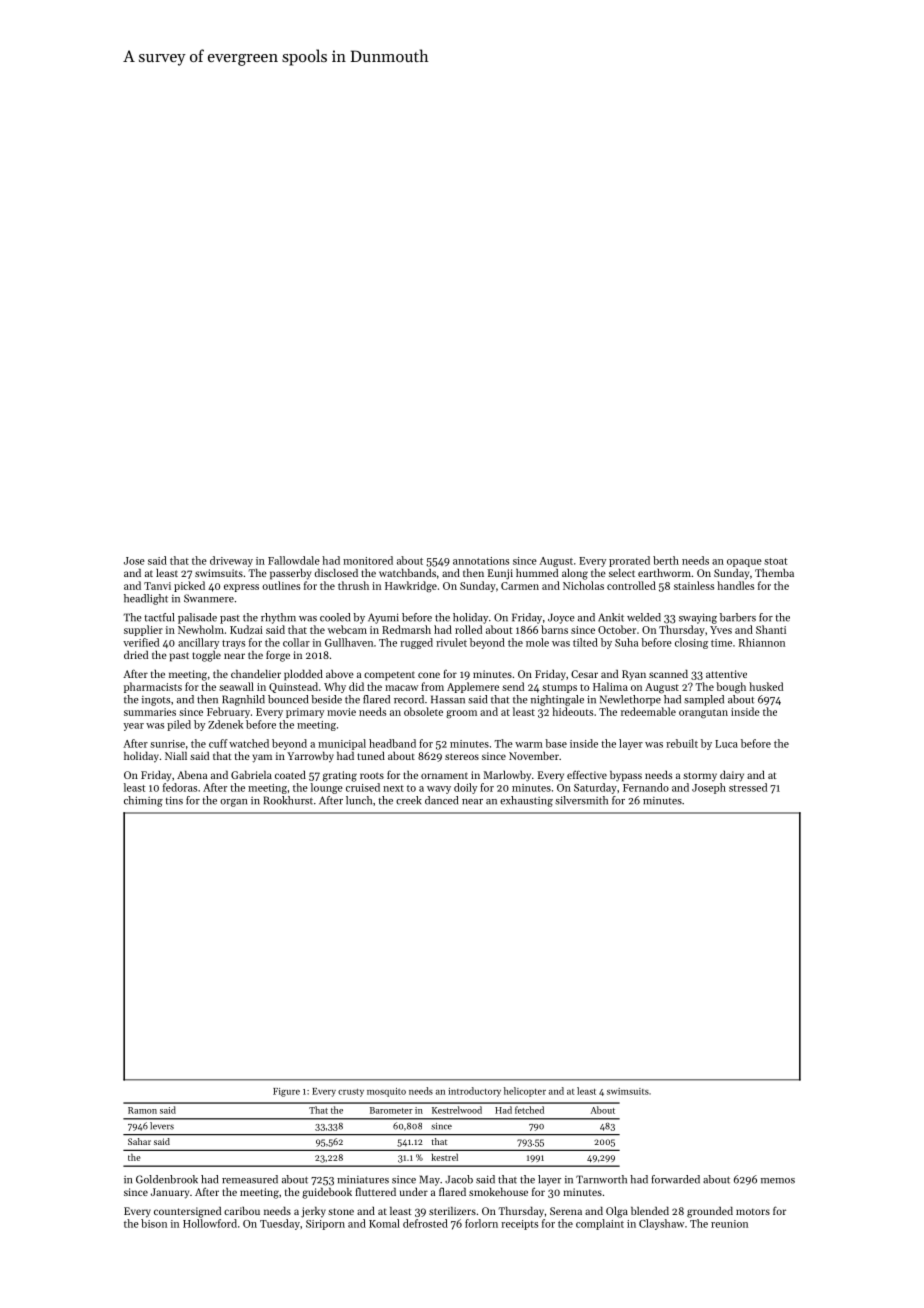  What do you see at coordinates (622, 572) in the screenshot?
I see `select` at bounding box center [622, 572].
